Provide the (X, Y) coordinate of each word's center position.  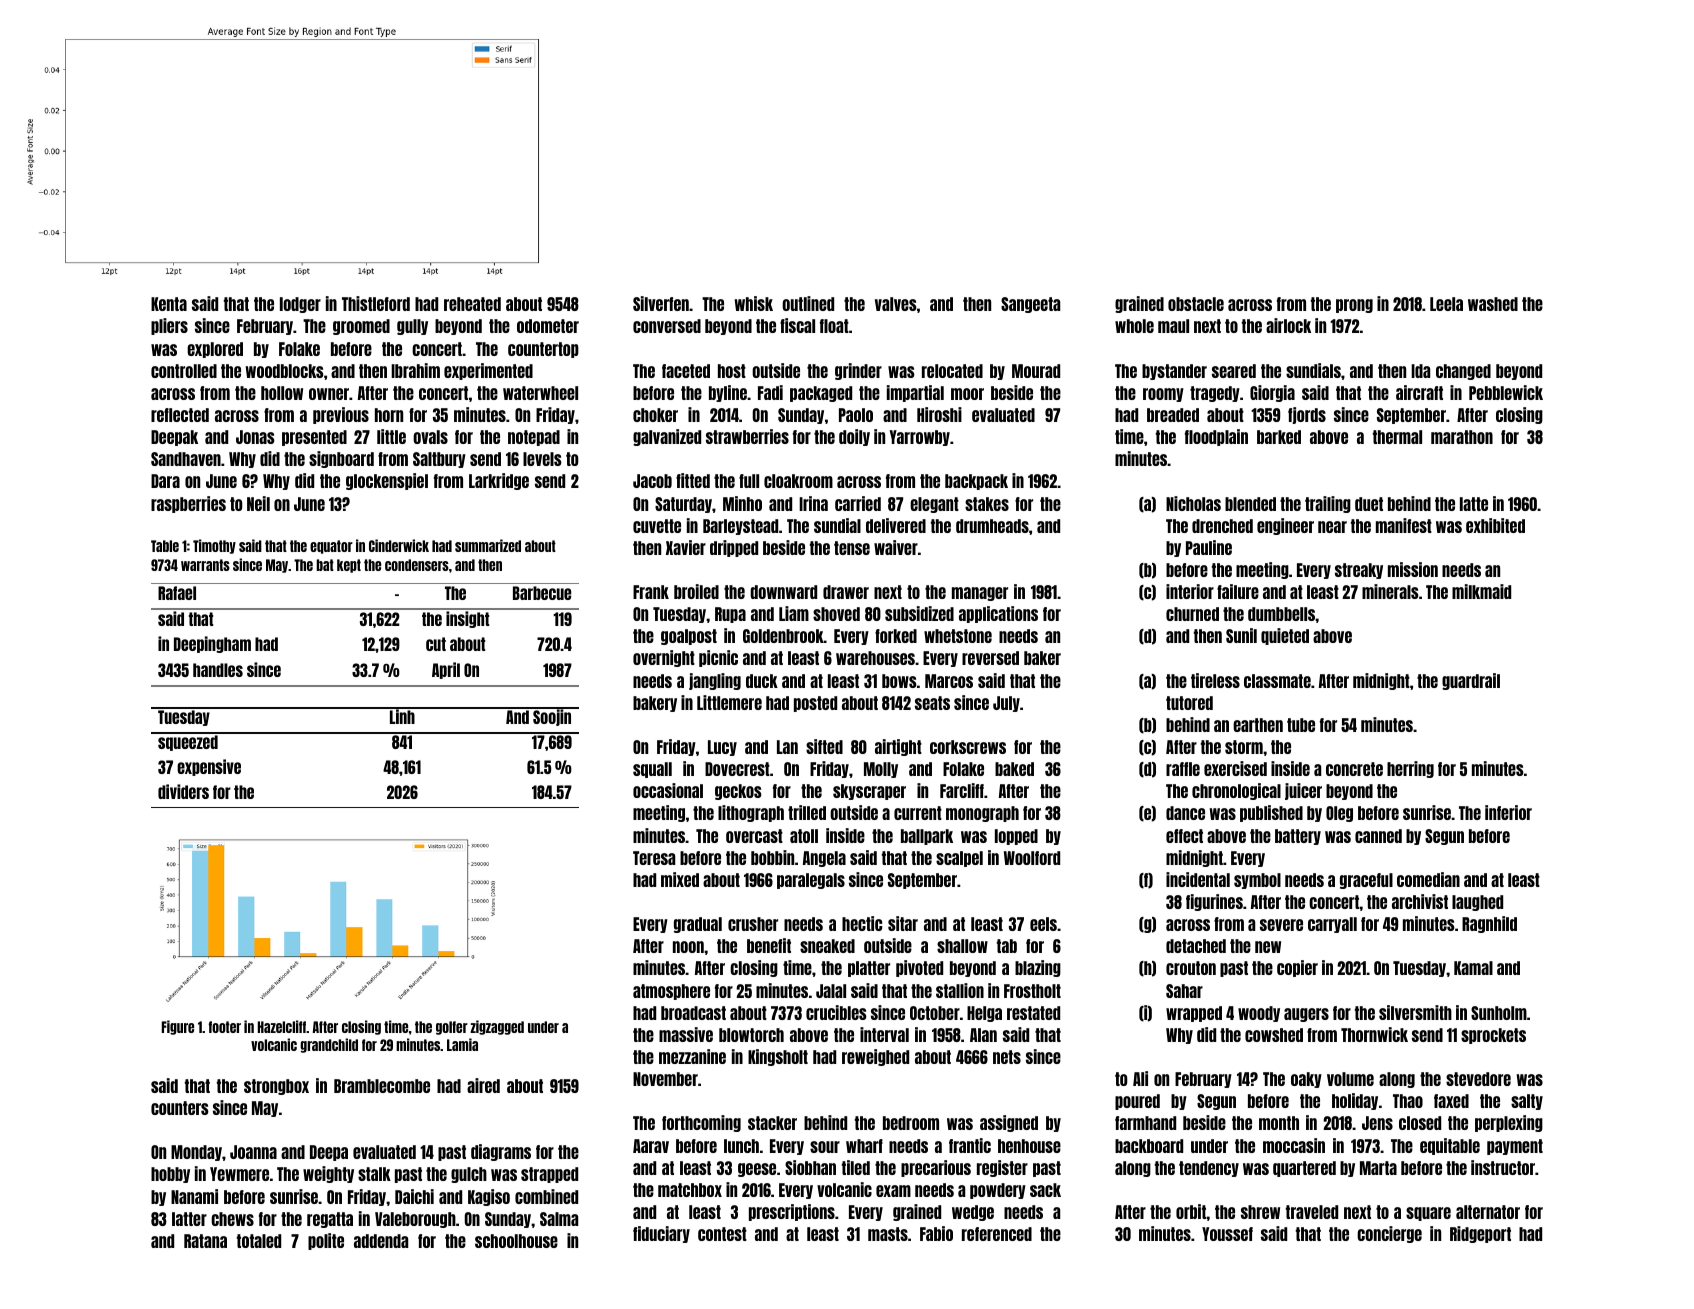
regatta (330, 1220)
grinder (858, 371)
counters (180, 1108)
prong (1354, 306)
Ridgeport (1480, 1234)
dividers (183, 791)
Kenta (169, 304)
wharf (864, 1146)
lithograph (751, 813)
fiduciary (661, 1234)
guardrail (1471, 681)
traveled (1312, 1212)
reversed (990, 658)
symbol (1257, 881)
